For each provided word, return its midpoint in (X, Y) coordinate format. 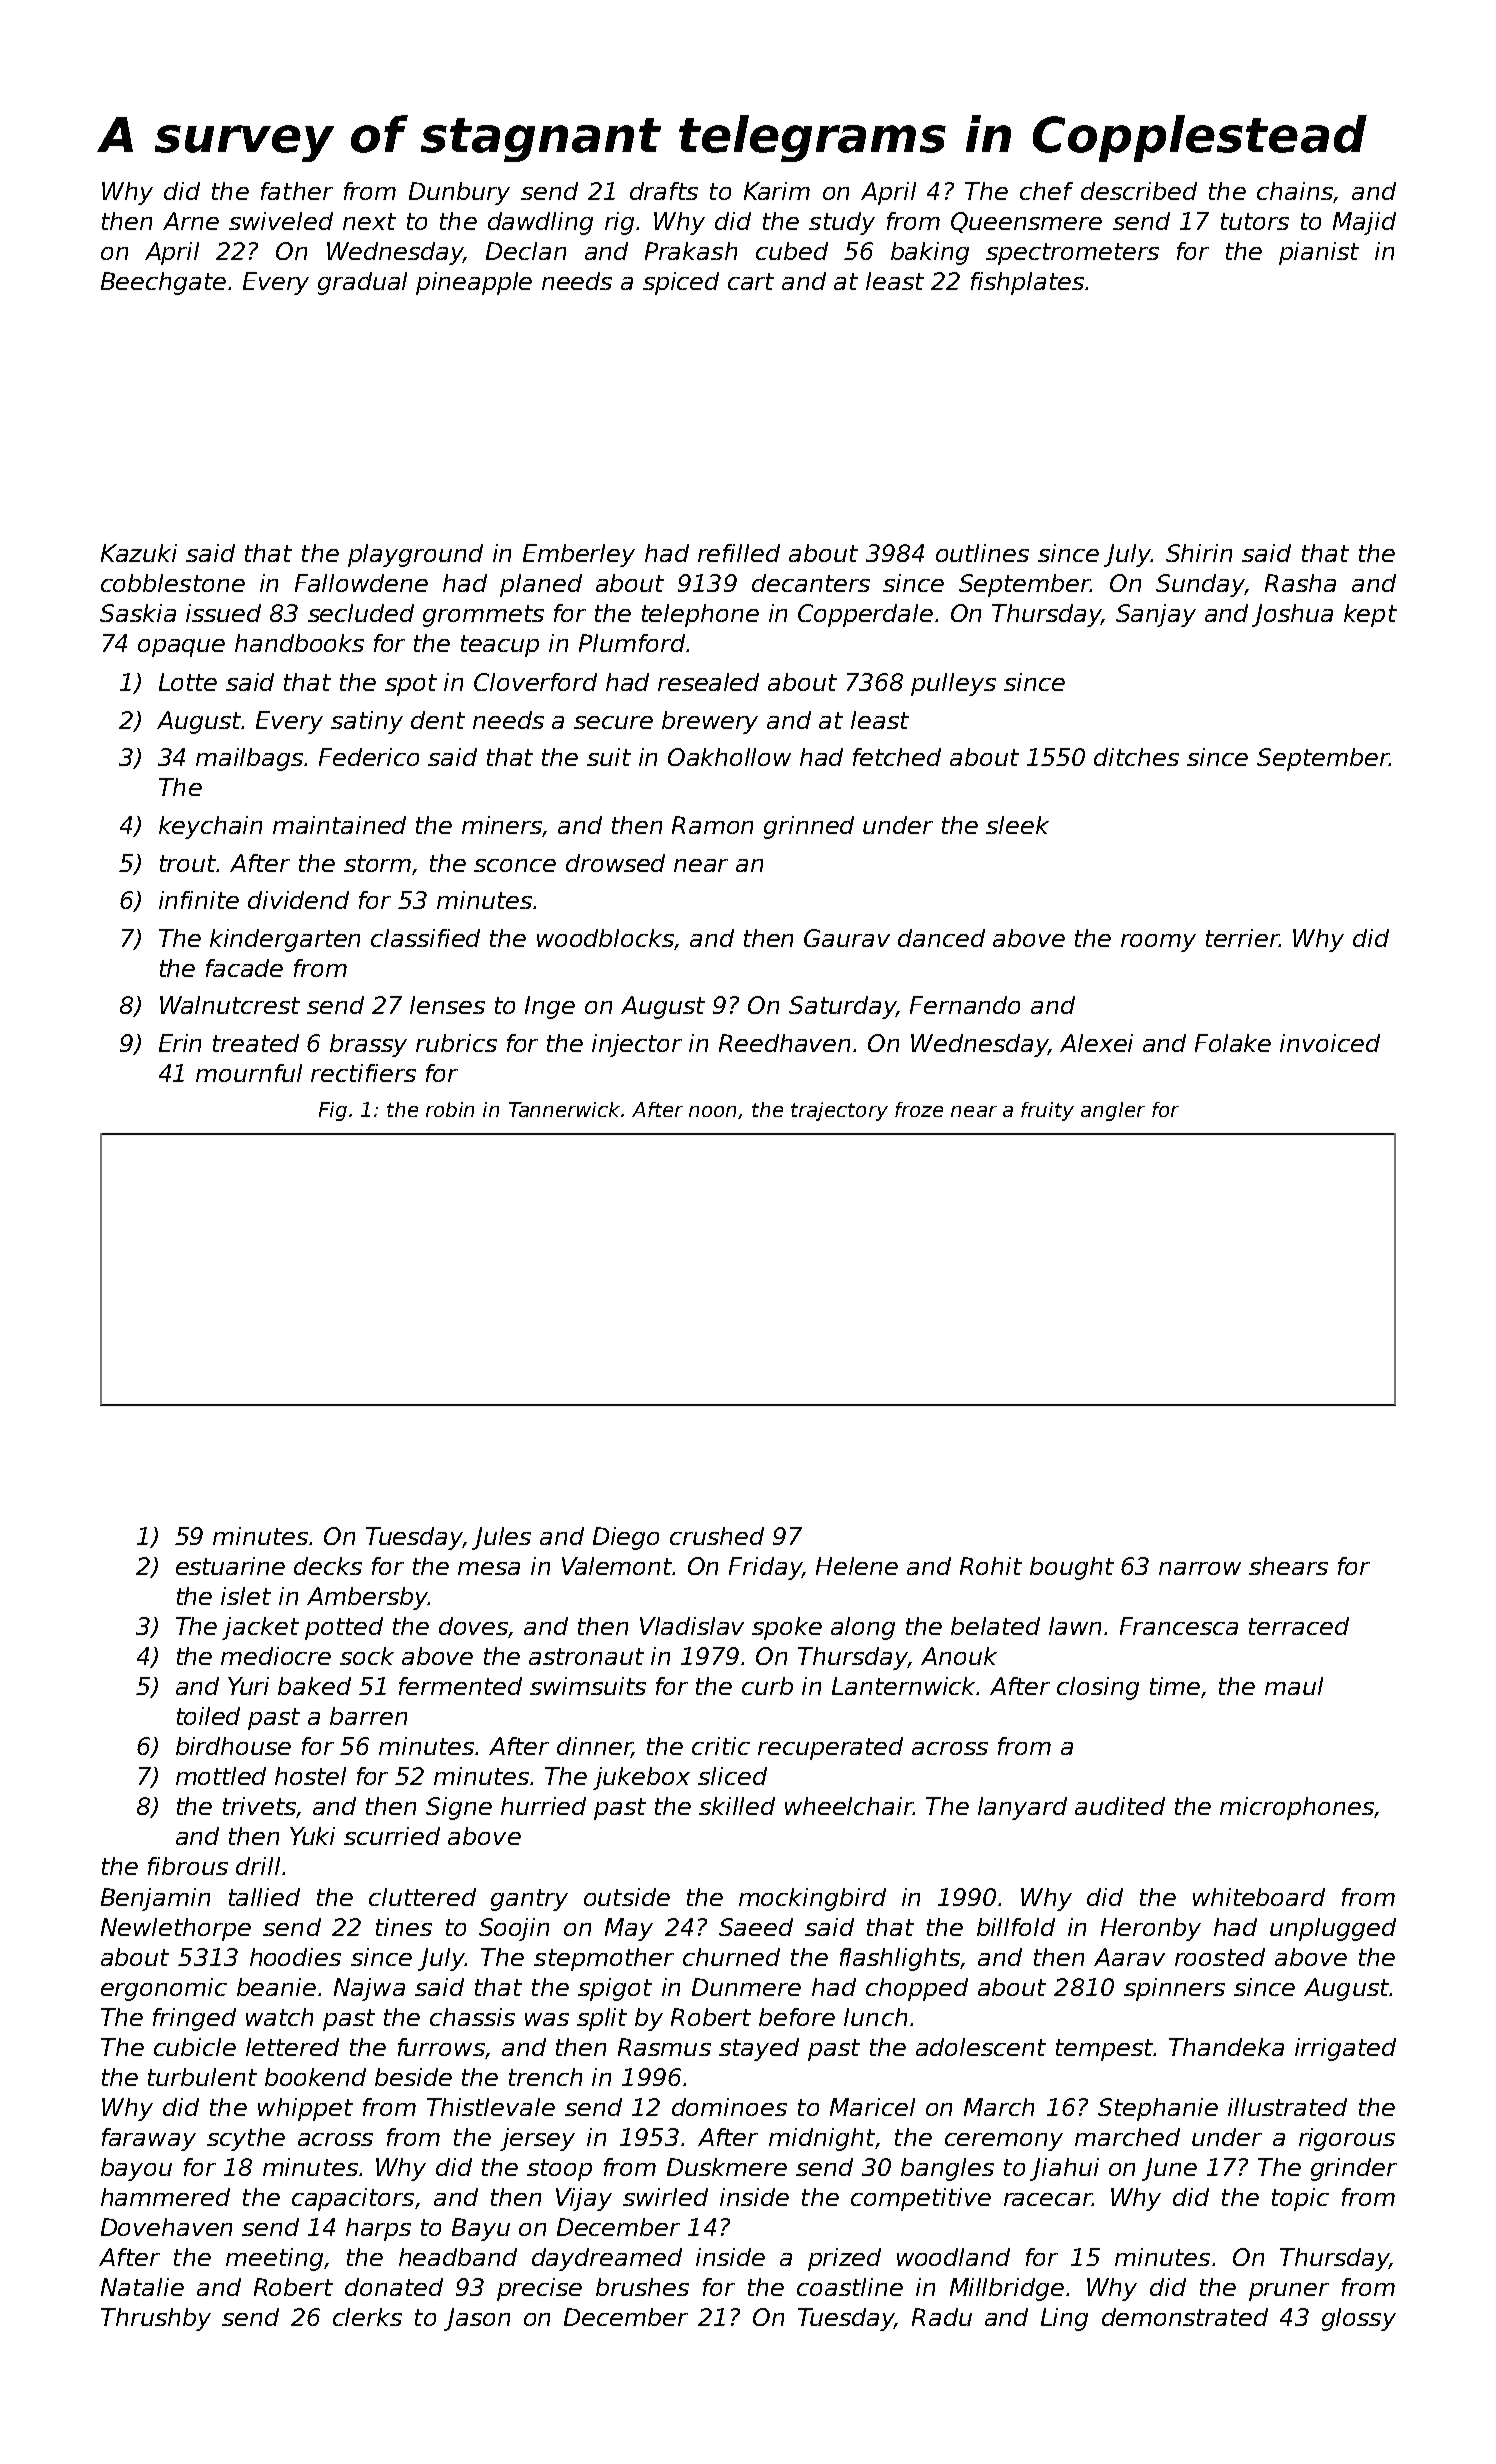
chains (1295, 191)
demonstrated (1185, 2317)
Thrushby (156, 2319)
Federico (369, 757)
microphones (1297, 1808)
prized (844, 2259)
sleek (1017, 825)
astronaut (586, 1656)
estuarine (230, 1566)
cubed (792, 251)
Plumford (632, 643)
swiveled (281, 221)
